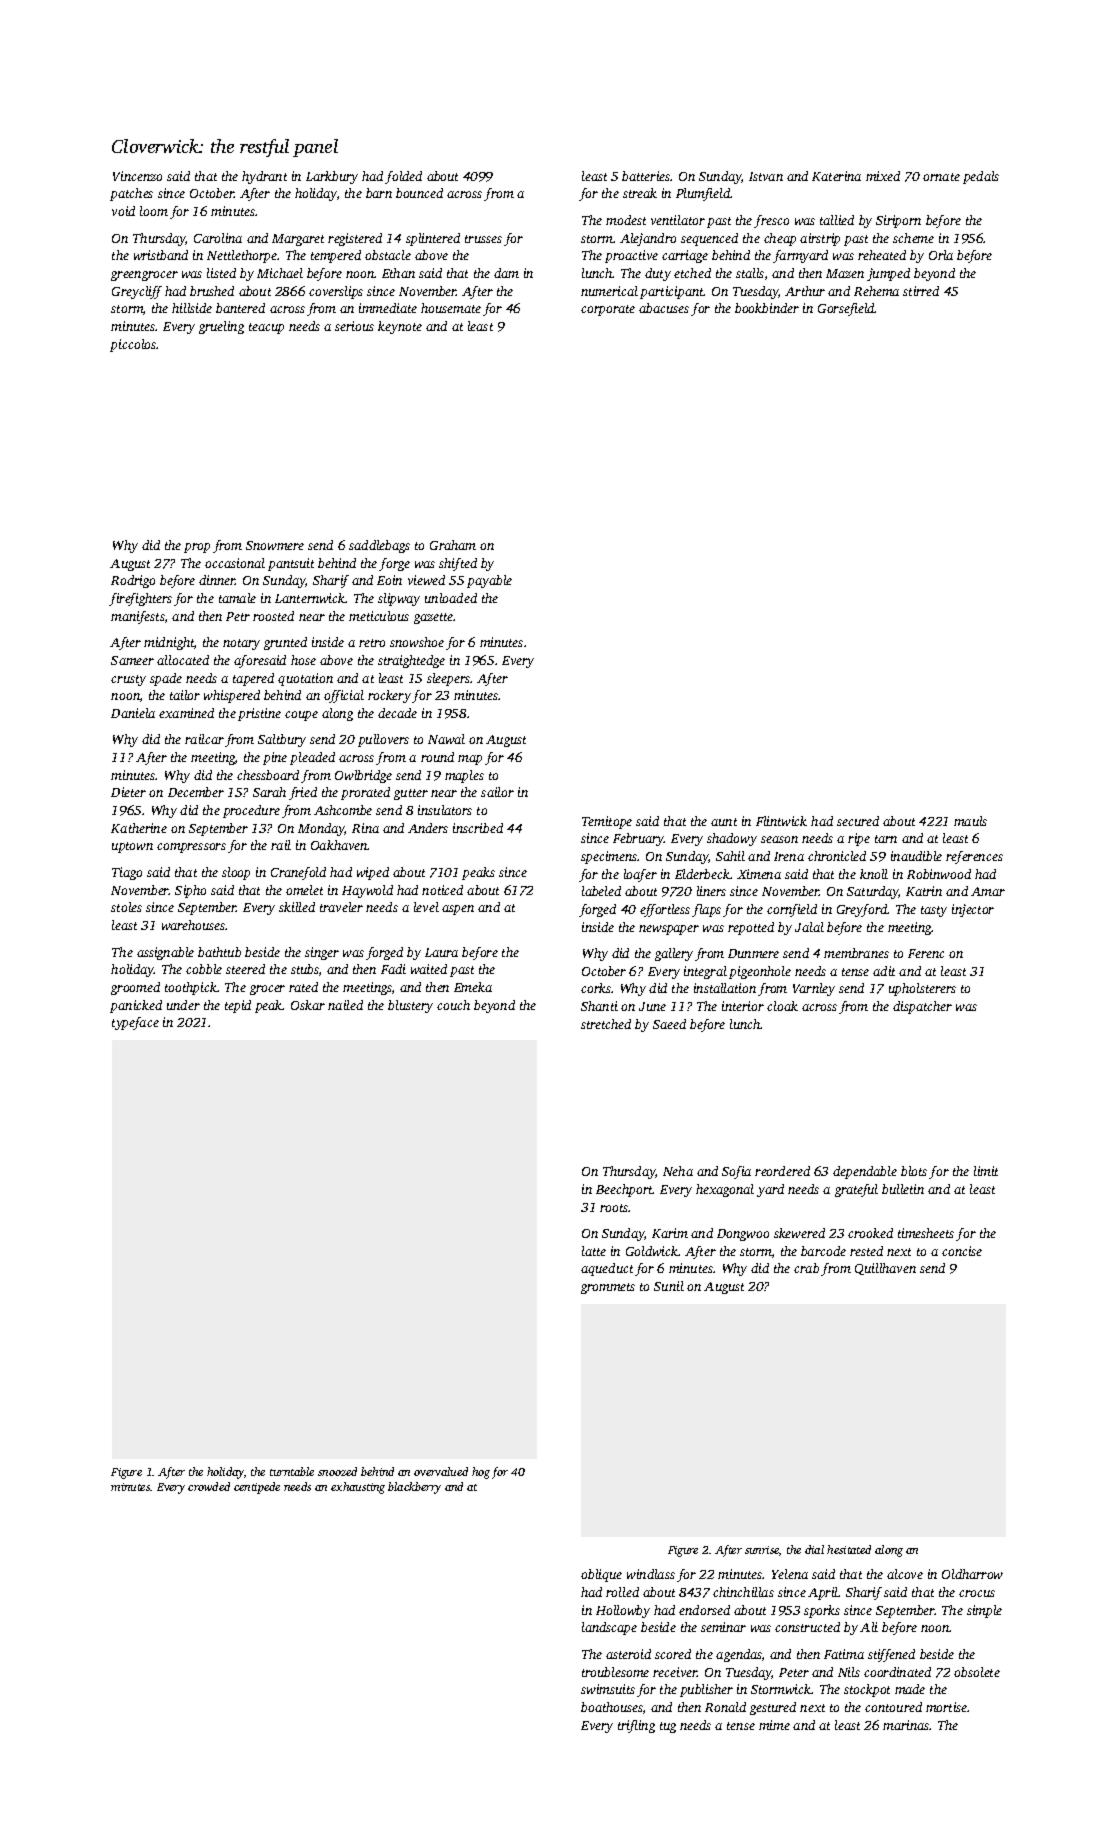 This screenshot has height=1841, width=1118. What do you see at coordinates (865, 1172) in the screenshot?
I see `dependable` at bounding box center [865, 1172].
